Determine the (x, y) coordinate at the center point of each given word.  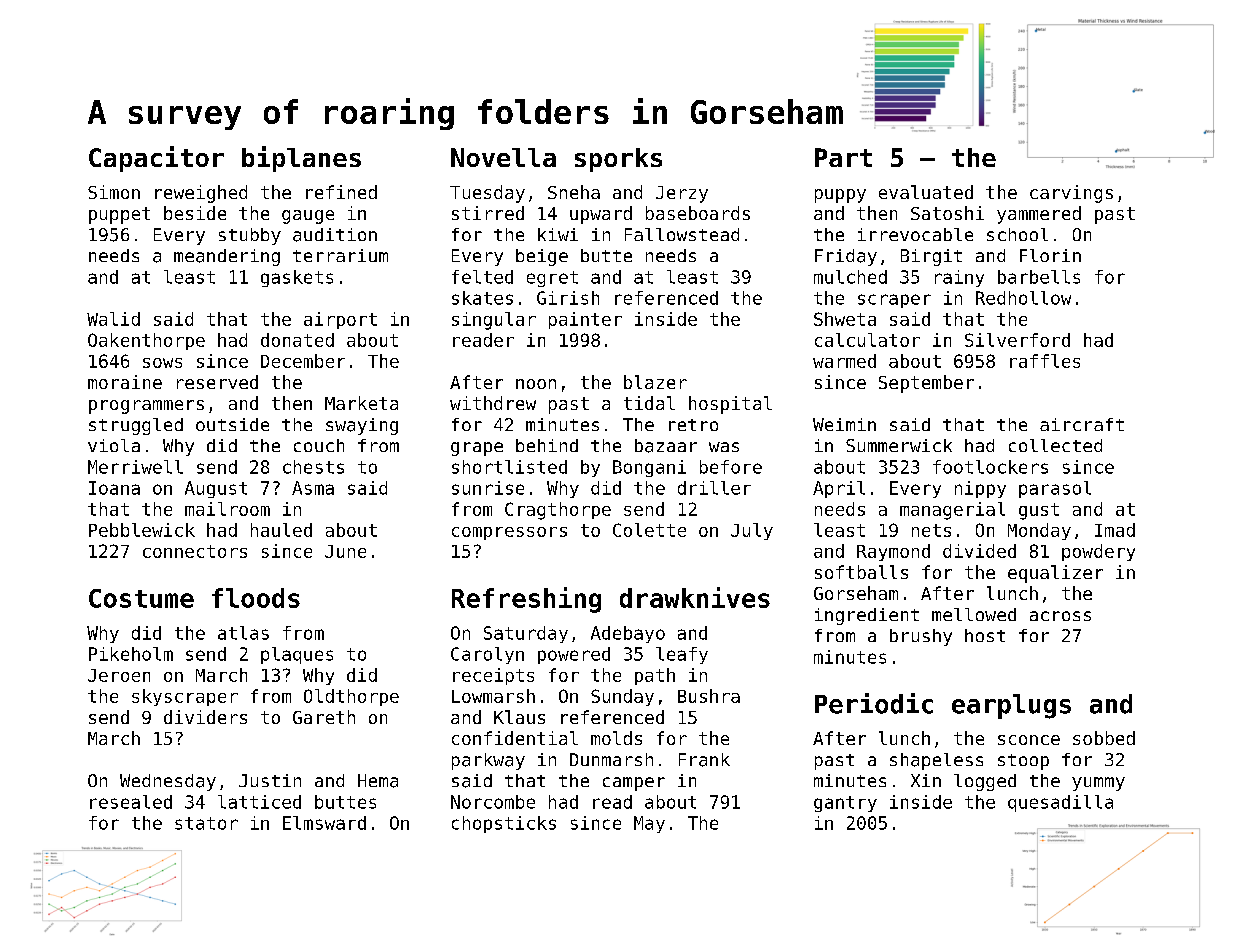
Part (843, 157)
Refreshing (526, 600)
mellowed (974, 614)
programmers (146, 407)
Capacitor (156, 159)
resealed (131, 802)
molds (616, 738)
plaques (297, 655)
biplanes (301, 159)
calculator (867, 340)
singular (494, 321)
